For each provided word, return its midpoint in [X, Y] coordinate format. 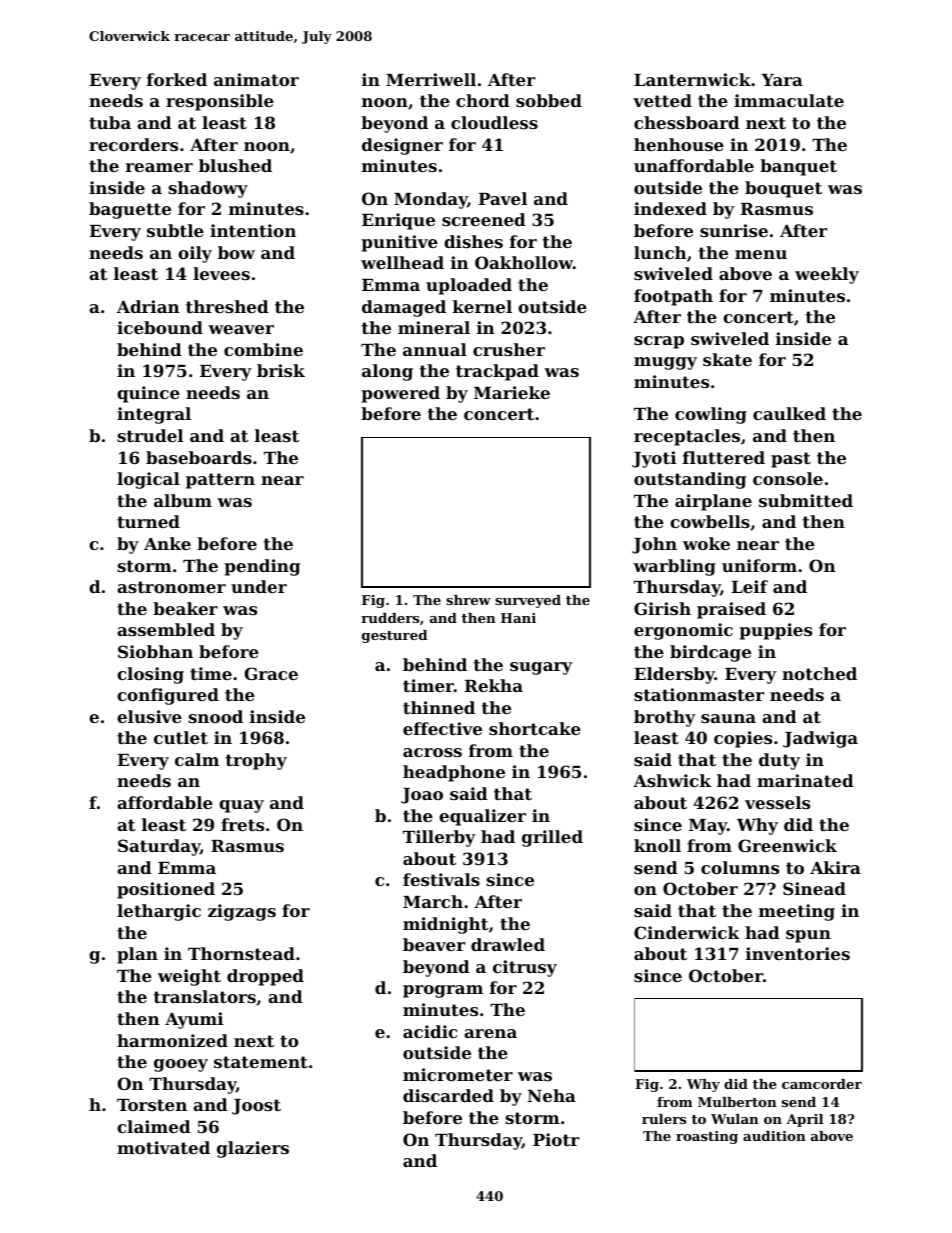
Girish [662, 608]
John [654, 545]
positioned [166, 890]
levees [221, 273]
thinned [439, 707]
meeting [797, 912]
